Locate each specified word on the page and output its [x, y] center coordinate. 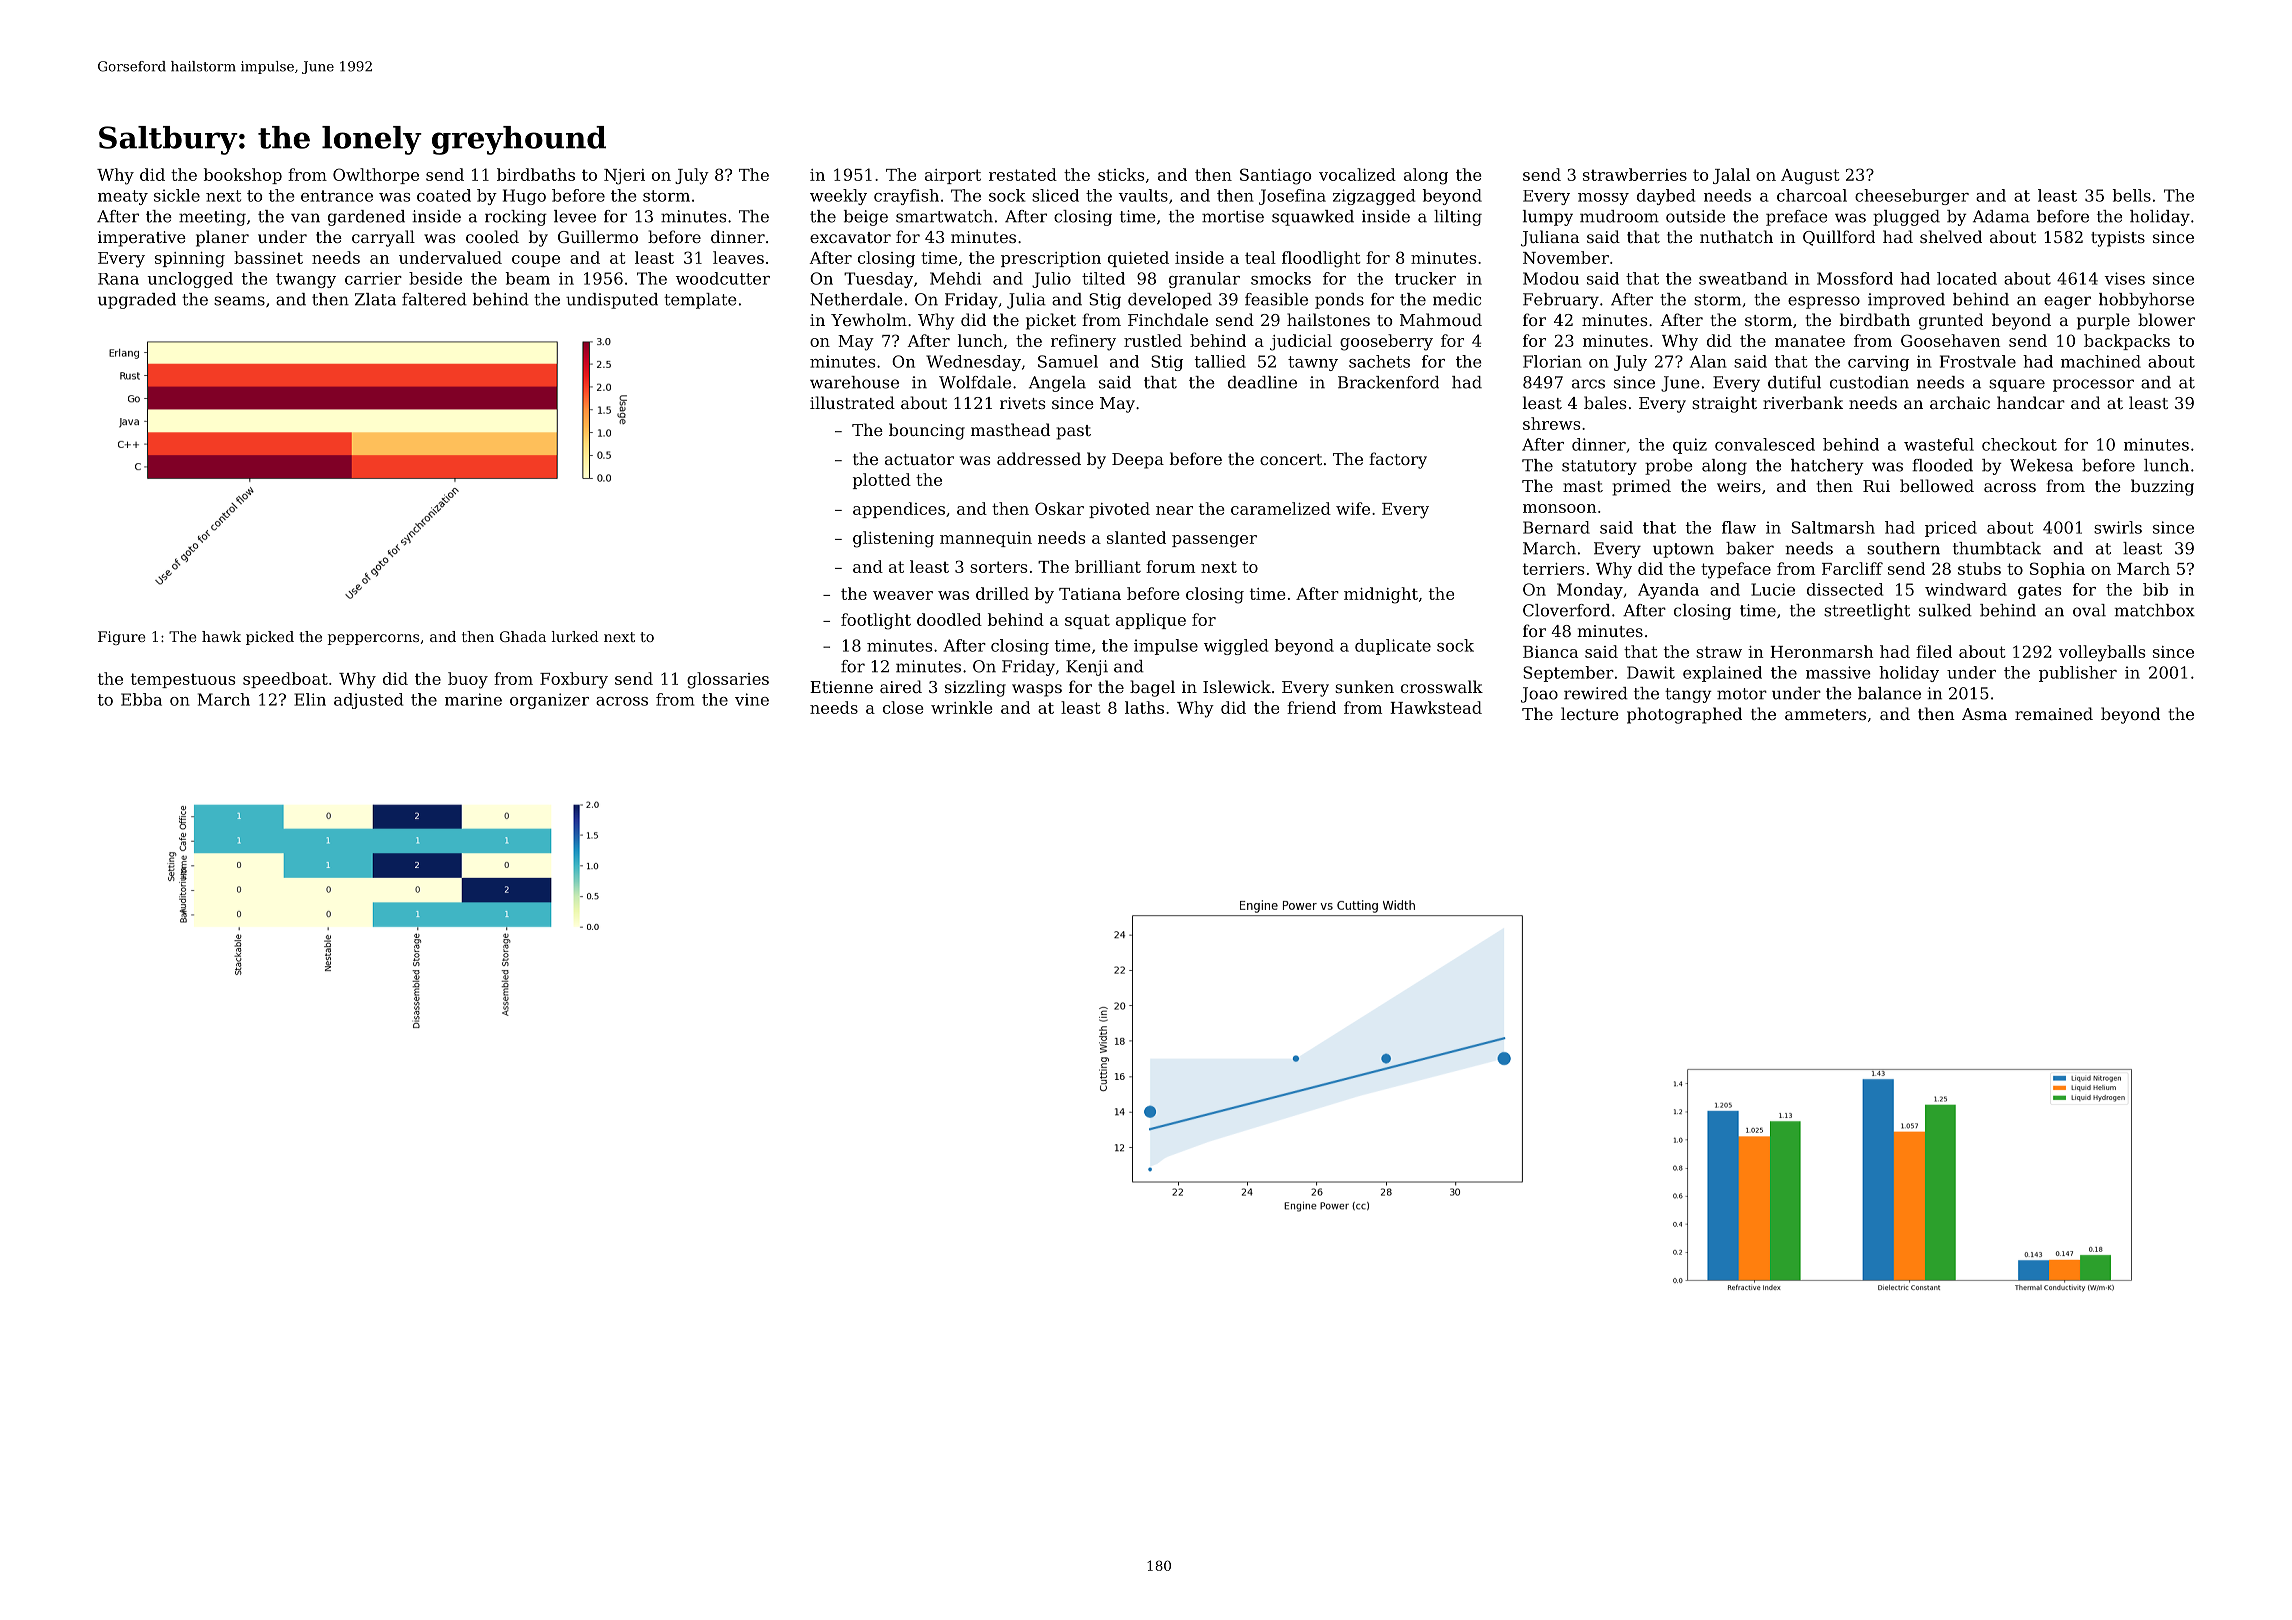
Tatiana [1090, 594]
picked [270, 638]
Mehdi [955, 278]
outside [1695, 216]
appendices [899, 510]
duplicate [1393, 647]
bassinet [268, 257]
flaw [1739, 527]
